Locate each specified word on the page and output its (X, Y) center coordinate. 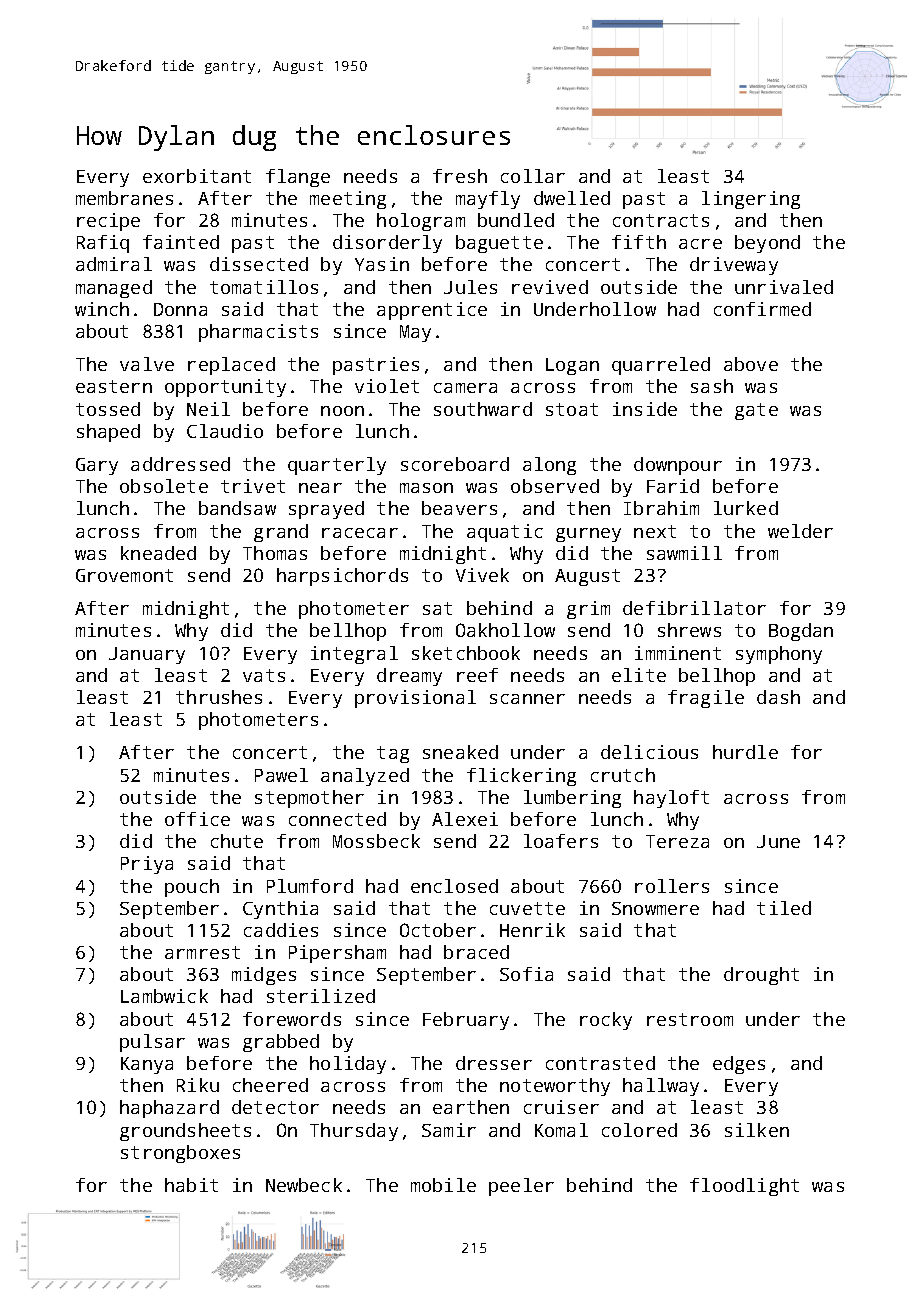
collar (533, 176)
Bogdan (801, 632)
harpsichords (342, 577)
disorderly (387, 244)
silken (757, 1130)
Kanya (147, 1065)
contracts (661, 220)
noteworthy (555, 1087)
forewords (292, 1019)
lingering (751, 200)
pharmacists (258, 333)
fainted (181, 242)
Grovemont (124, 575)
